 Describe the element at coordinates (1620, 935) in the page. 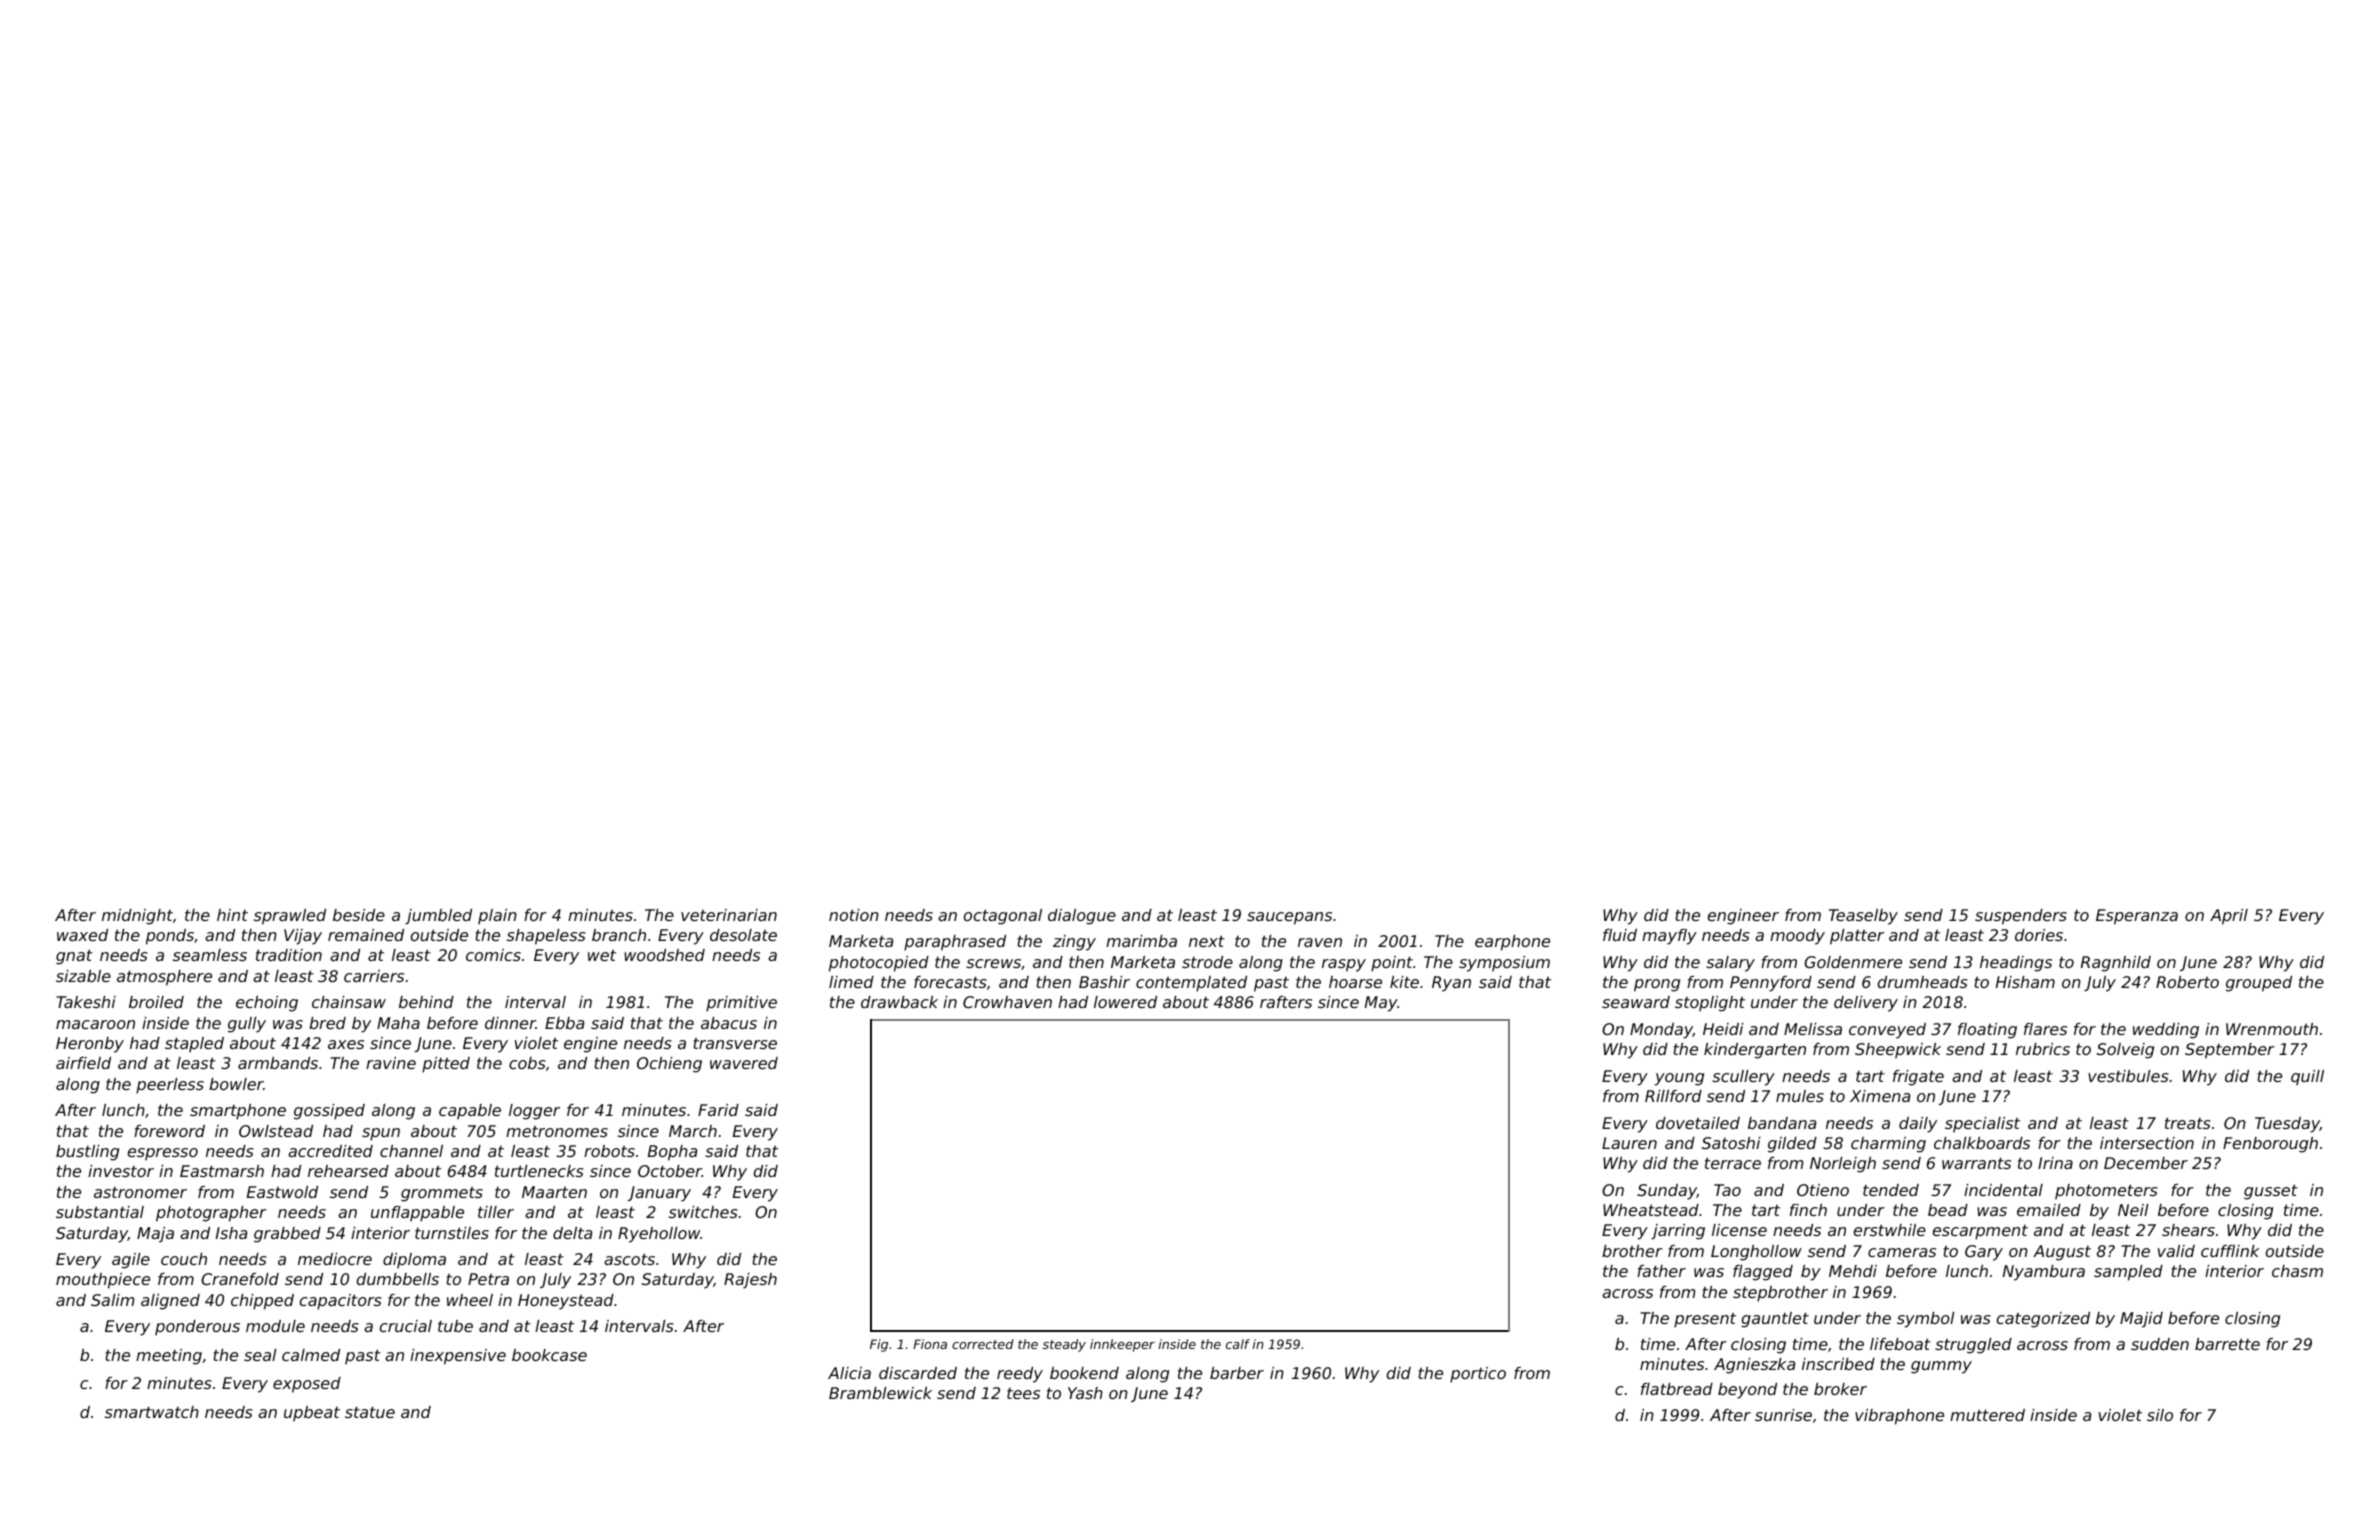

I see `fluid` at that location.
